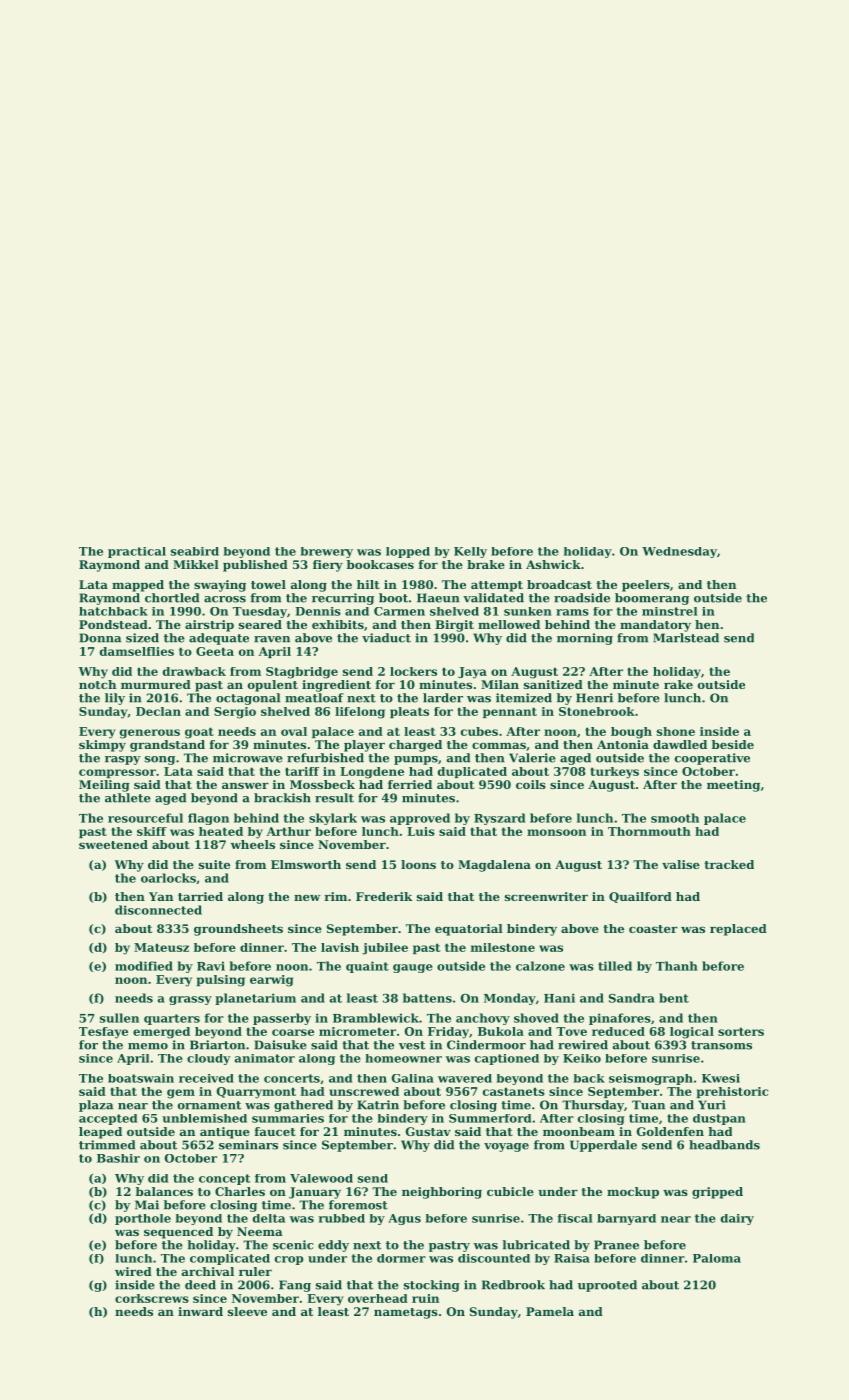 The width and height of the image is (849, 1400). Describe the element at coordinates (314, 698) in the image. I see `meatloaf` at that location.
